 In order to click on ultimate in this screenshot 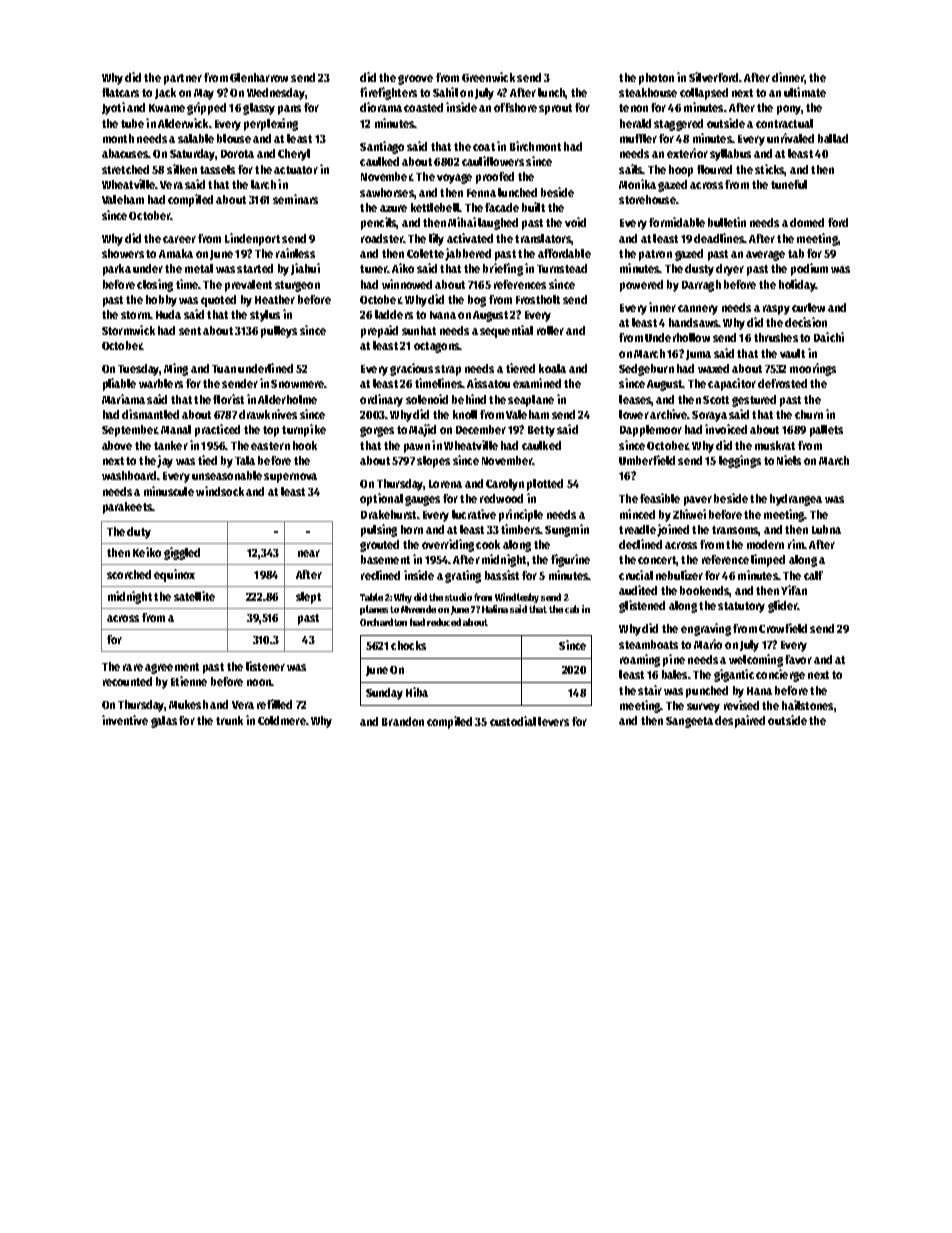, I will do `click(805, 92)`.
